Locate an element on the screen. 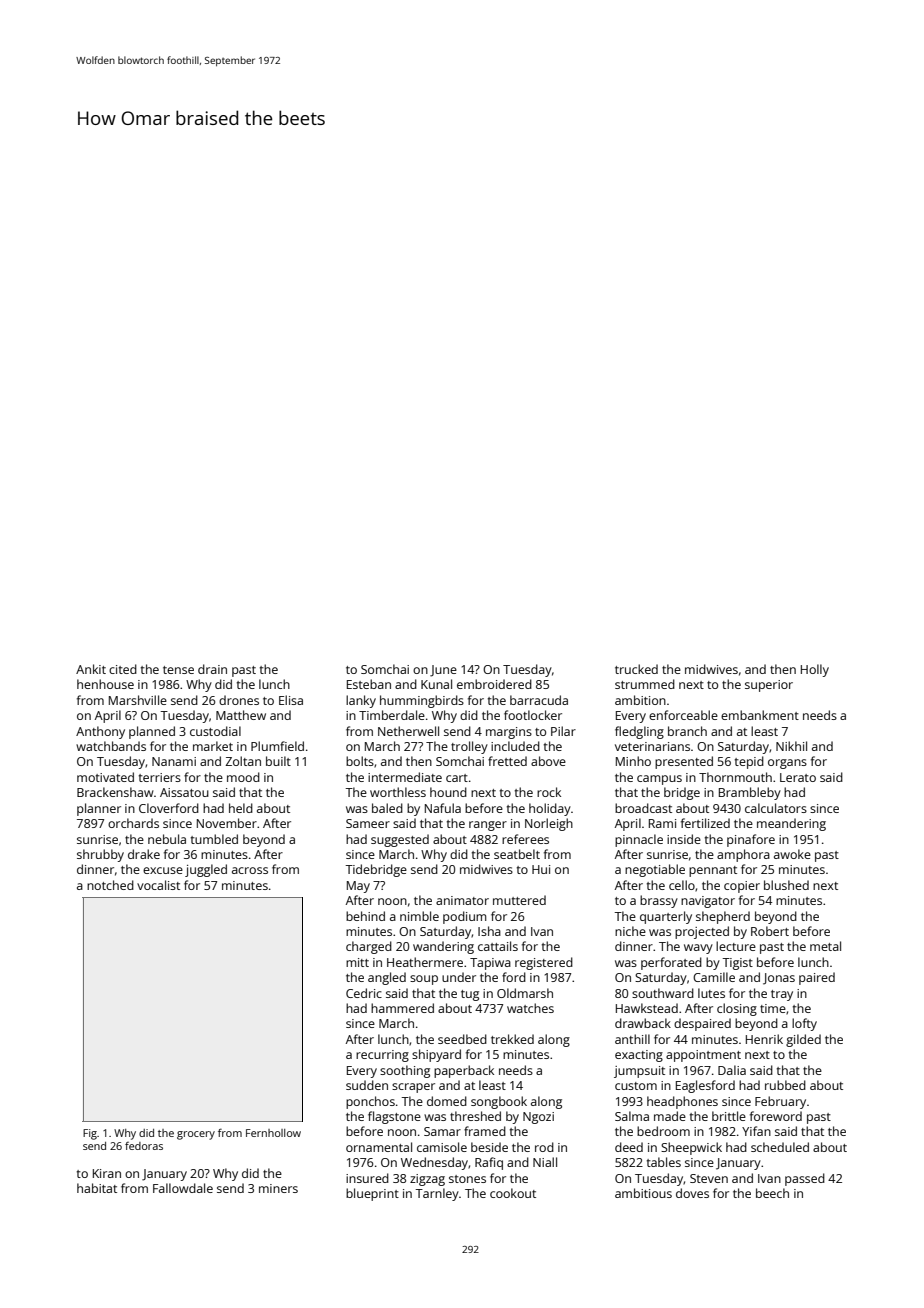 Image resolution: width=924 pixels, height=1308 pixels. fedoras is located at coordinates (144, 1146).
